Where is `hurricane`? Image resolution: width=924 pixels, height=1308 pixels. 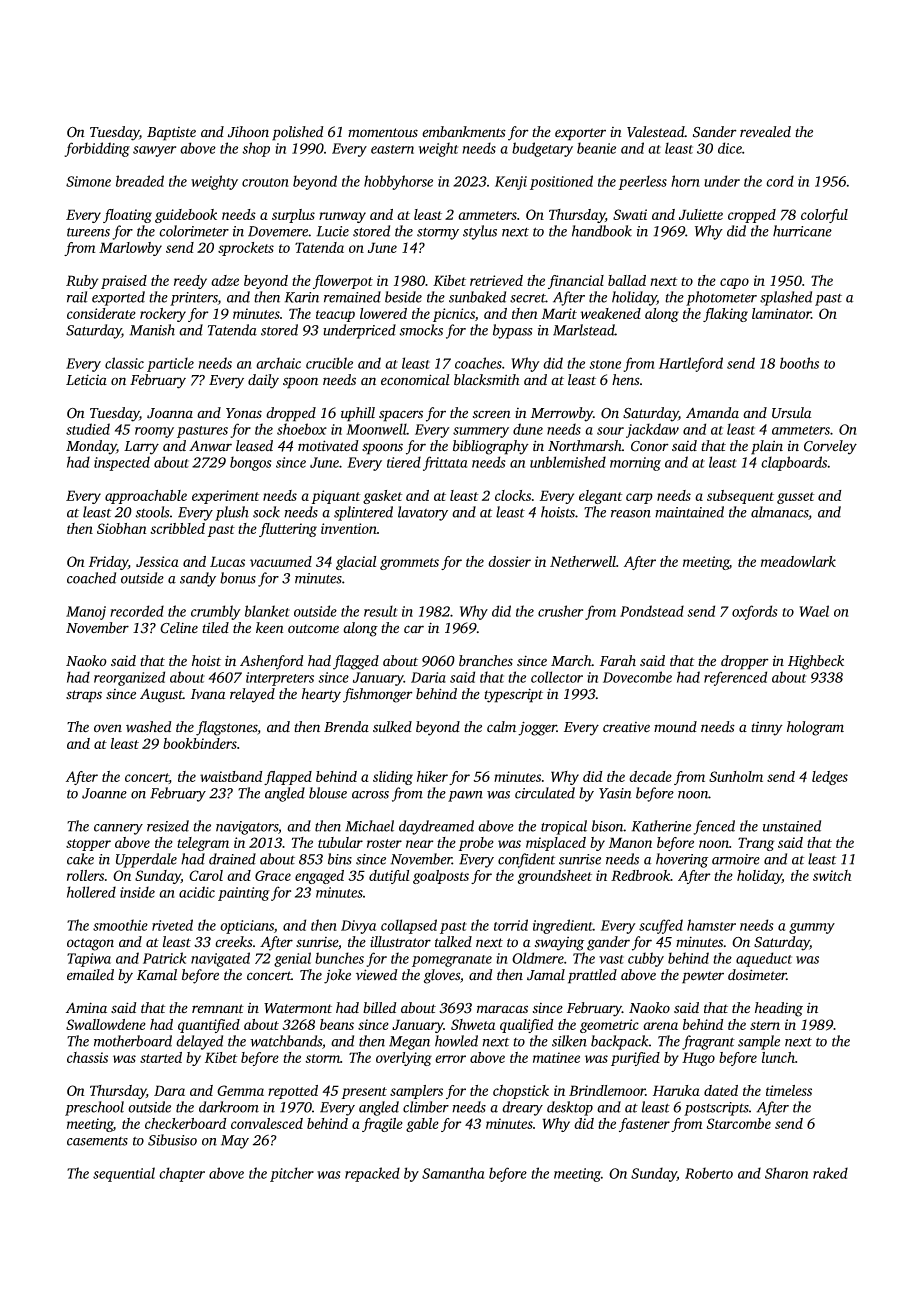 hurricane is located at coordinates (802, 231).
